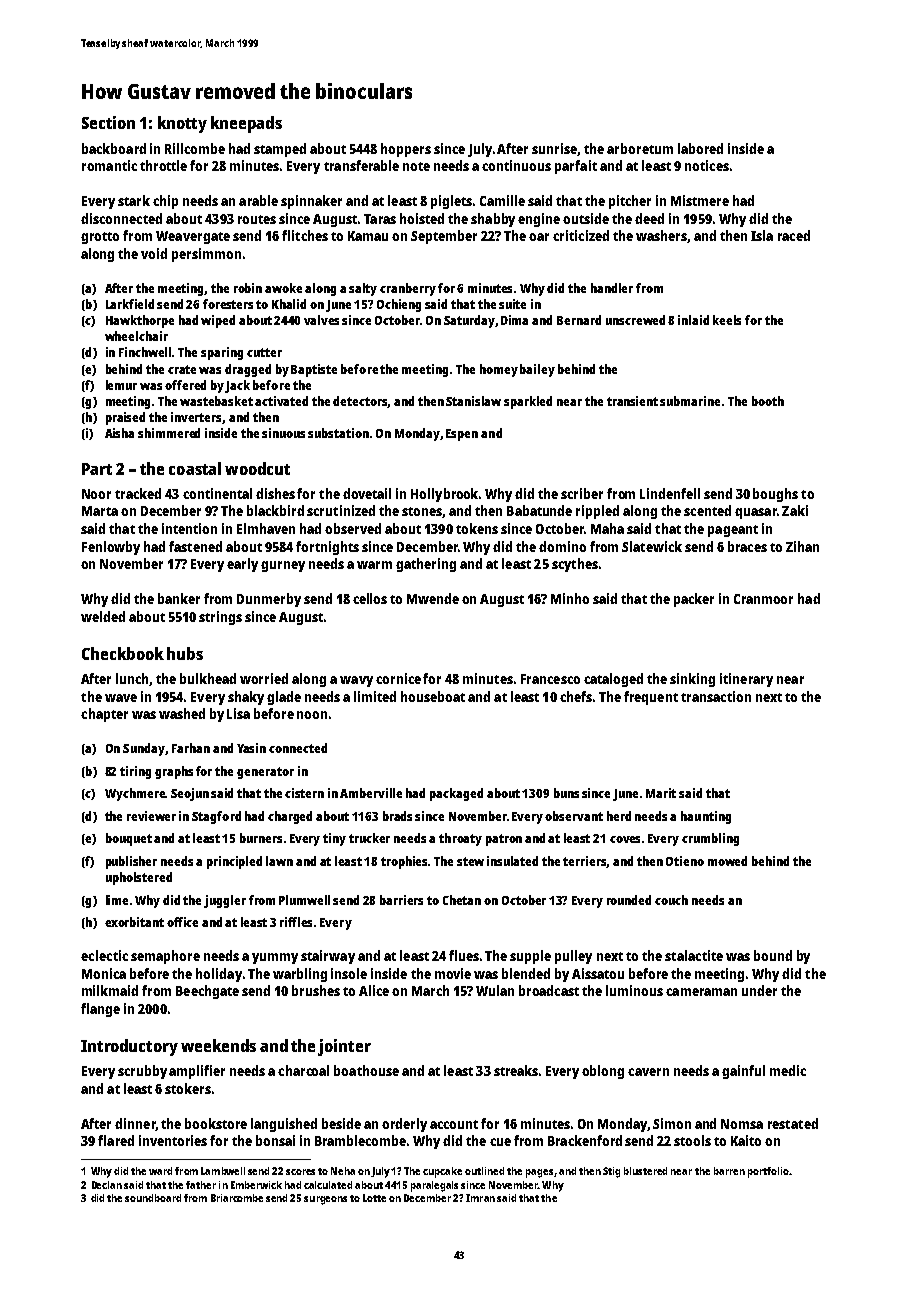  What do you see at coordinates (283, 288) in the document?
I see `awoke` at bounding box center [283, 288].
